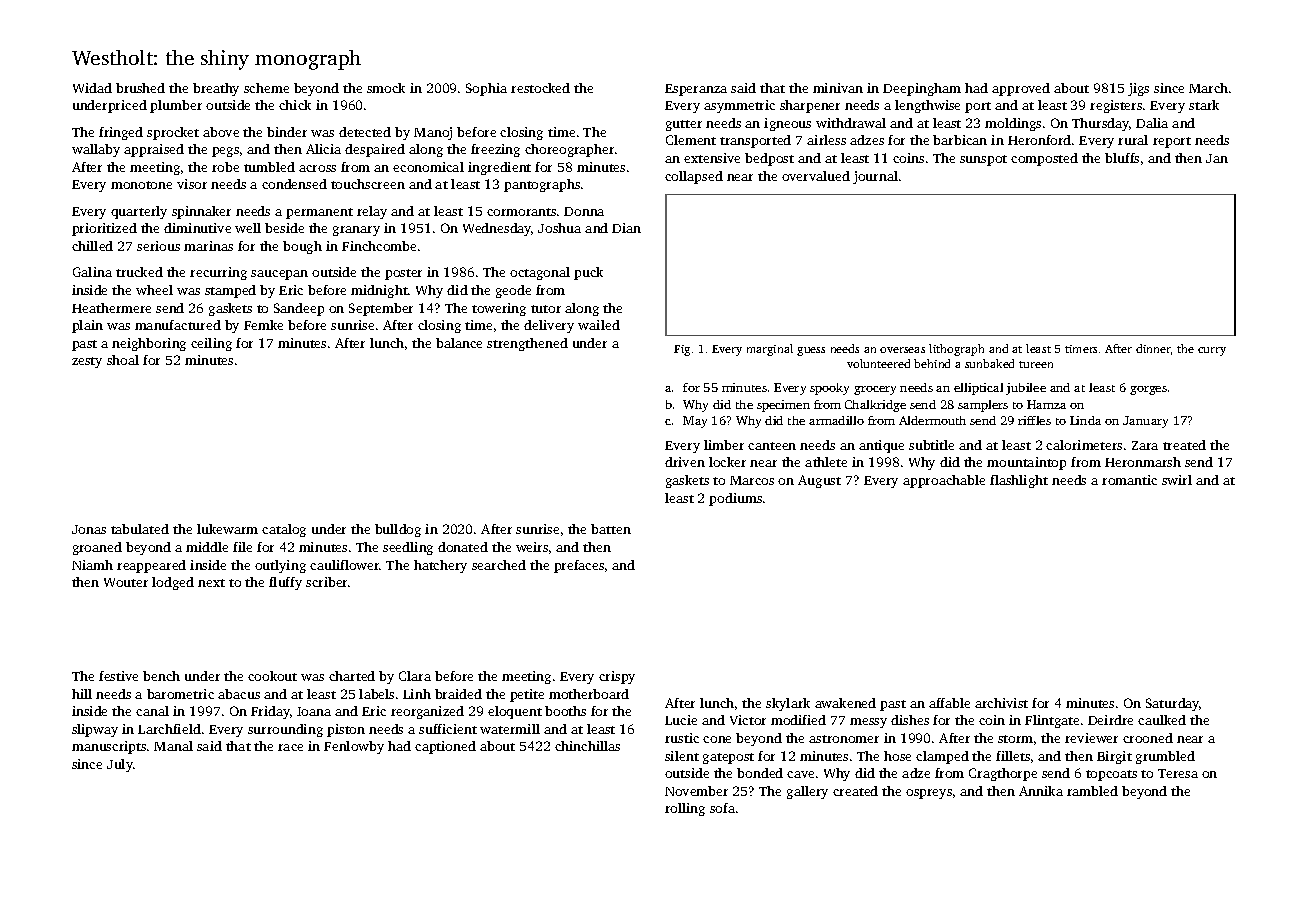 The height and width of the page is (924, 1308). I want to click on Deepingham, so click(922, 89).
